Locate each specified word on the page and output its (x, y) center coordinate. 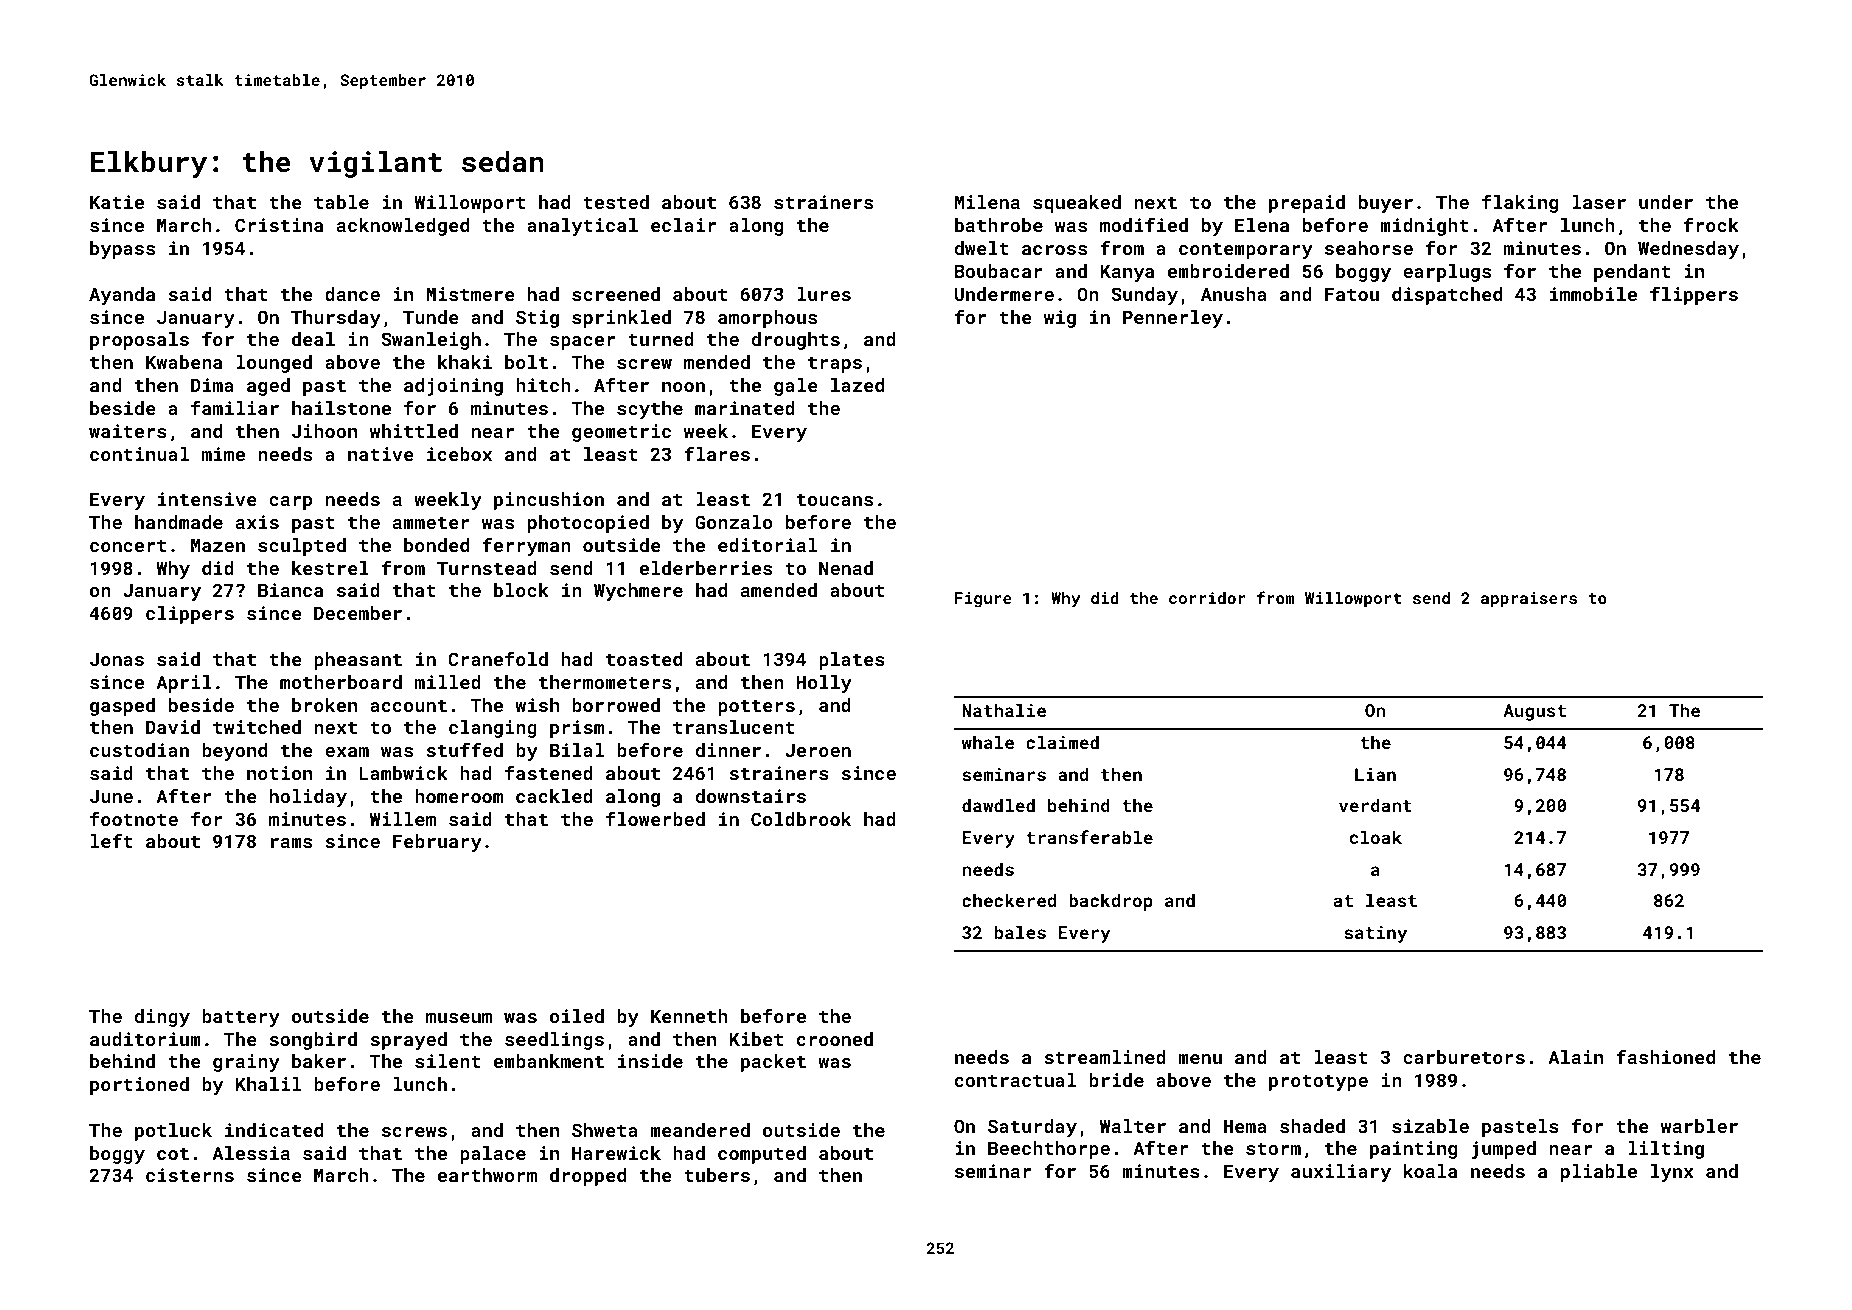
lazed (857, 385)
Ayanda (122, 296)
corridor (1207, 598)
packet (773, 1063)
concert (128, 545)
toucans (835, 499)
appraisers (1529, 600)
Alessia (251, 1153)
